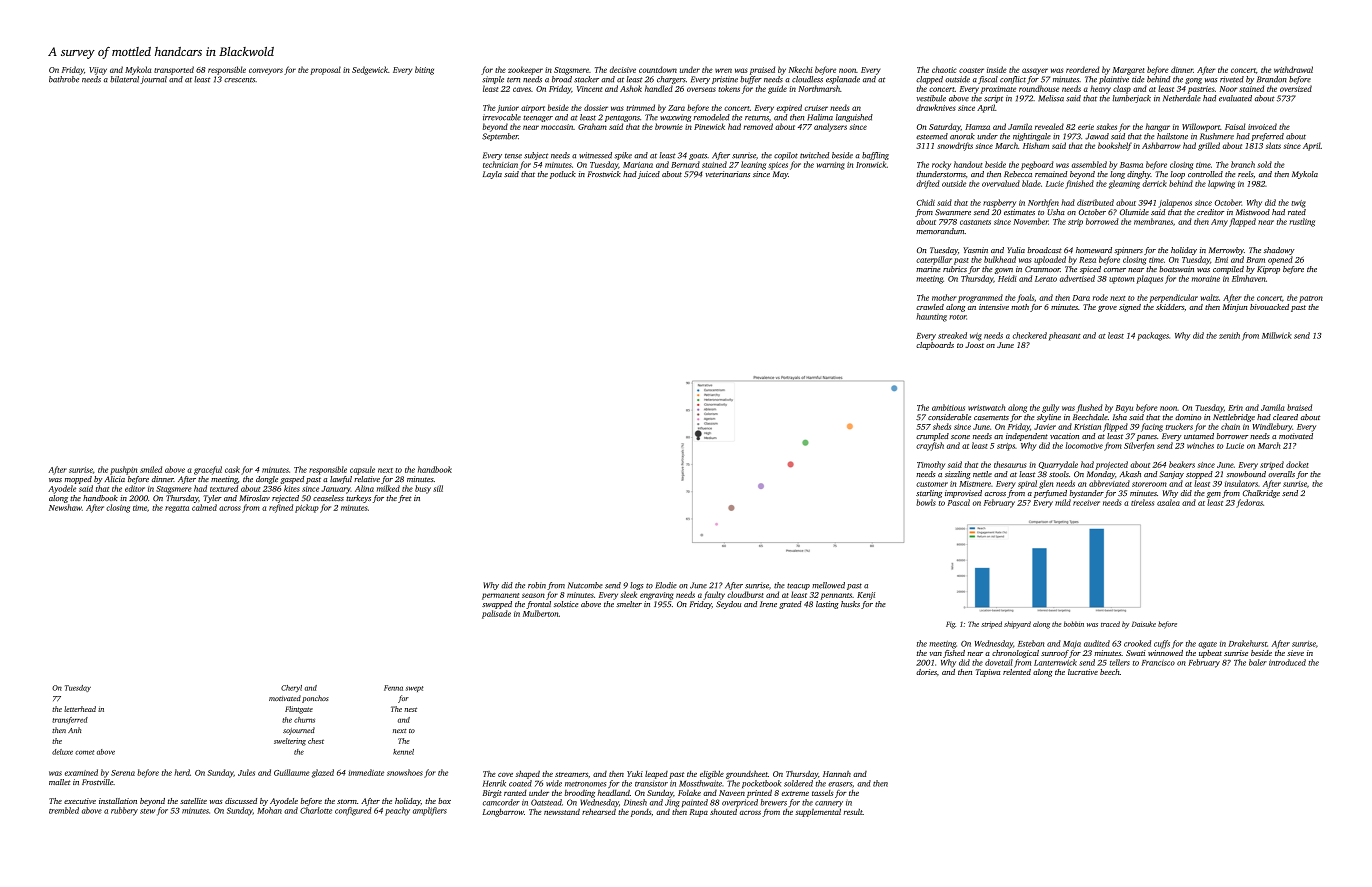  I want to click on Layla, so click(492, 175).
